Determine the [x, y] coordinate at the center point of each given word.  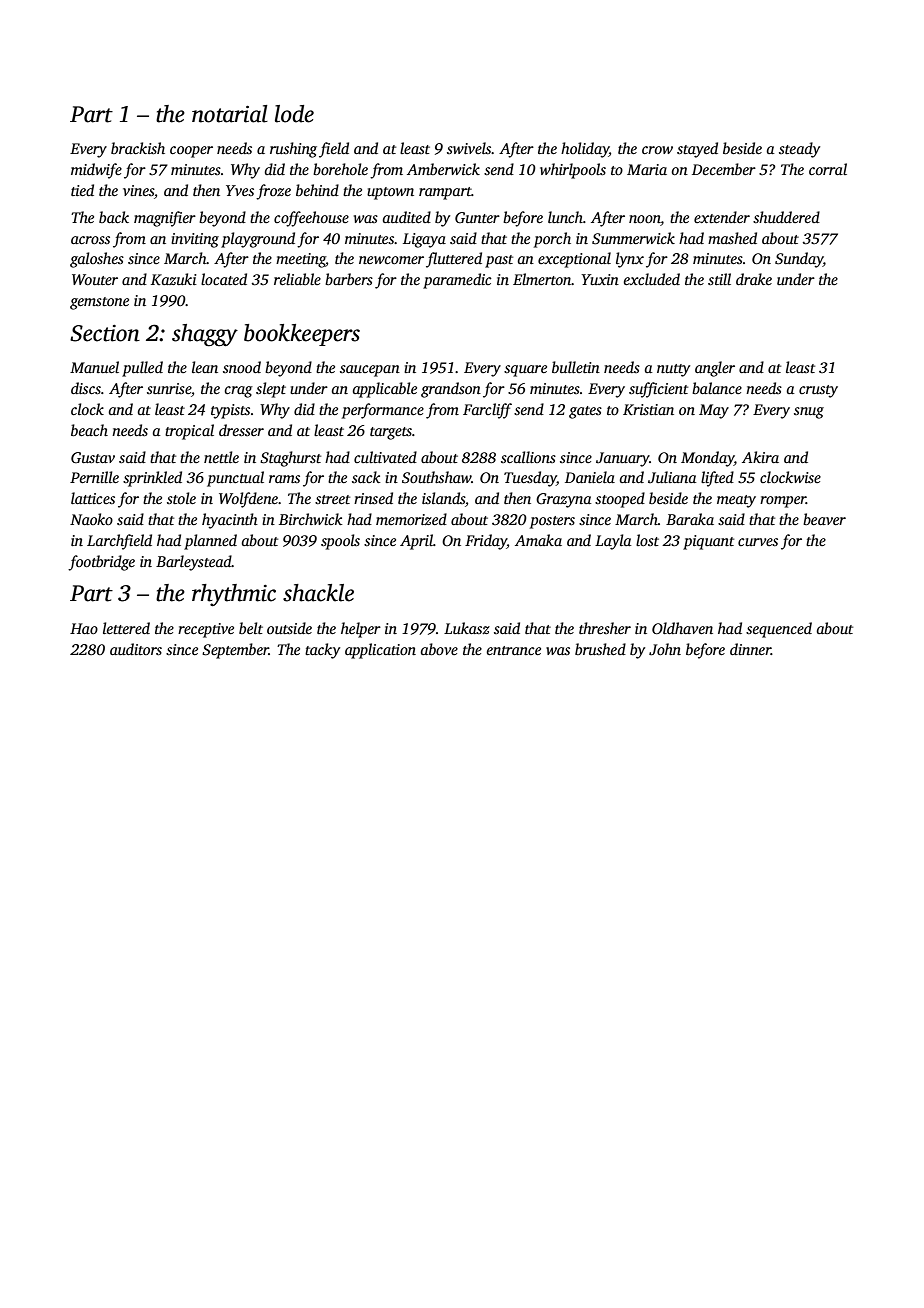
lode [294, 114]
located [224, 279]
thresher [605, 628]
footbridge [101, 563]
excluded [652, 279]
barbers [349, 279]
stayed [697, 150]
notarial [230, 114]
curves [758, 542]
